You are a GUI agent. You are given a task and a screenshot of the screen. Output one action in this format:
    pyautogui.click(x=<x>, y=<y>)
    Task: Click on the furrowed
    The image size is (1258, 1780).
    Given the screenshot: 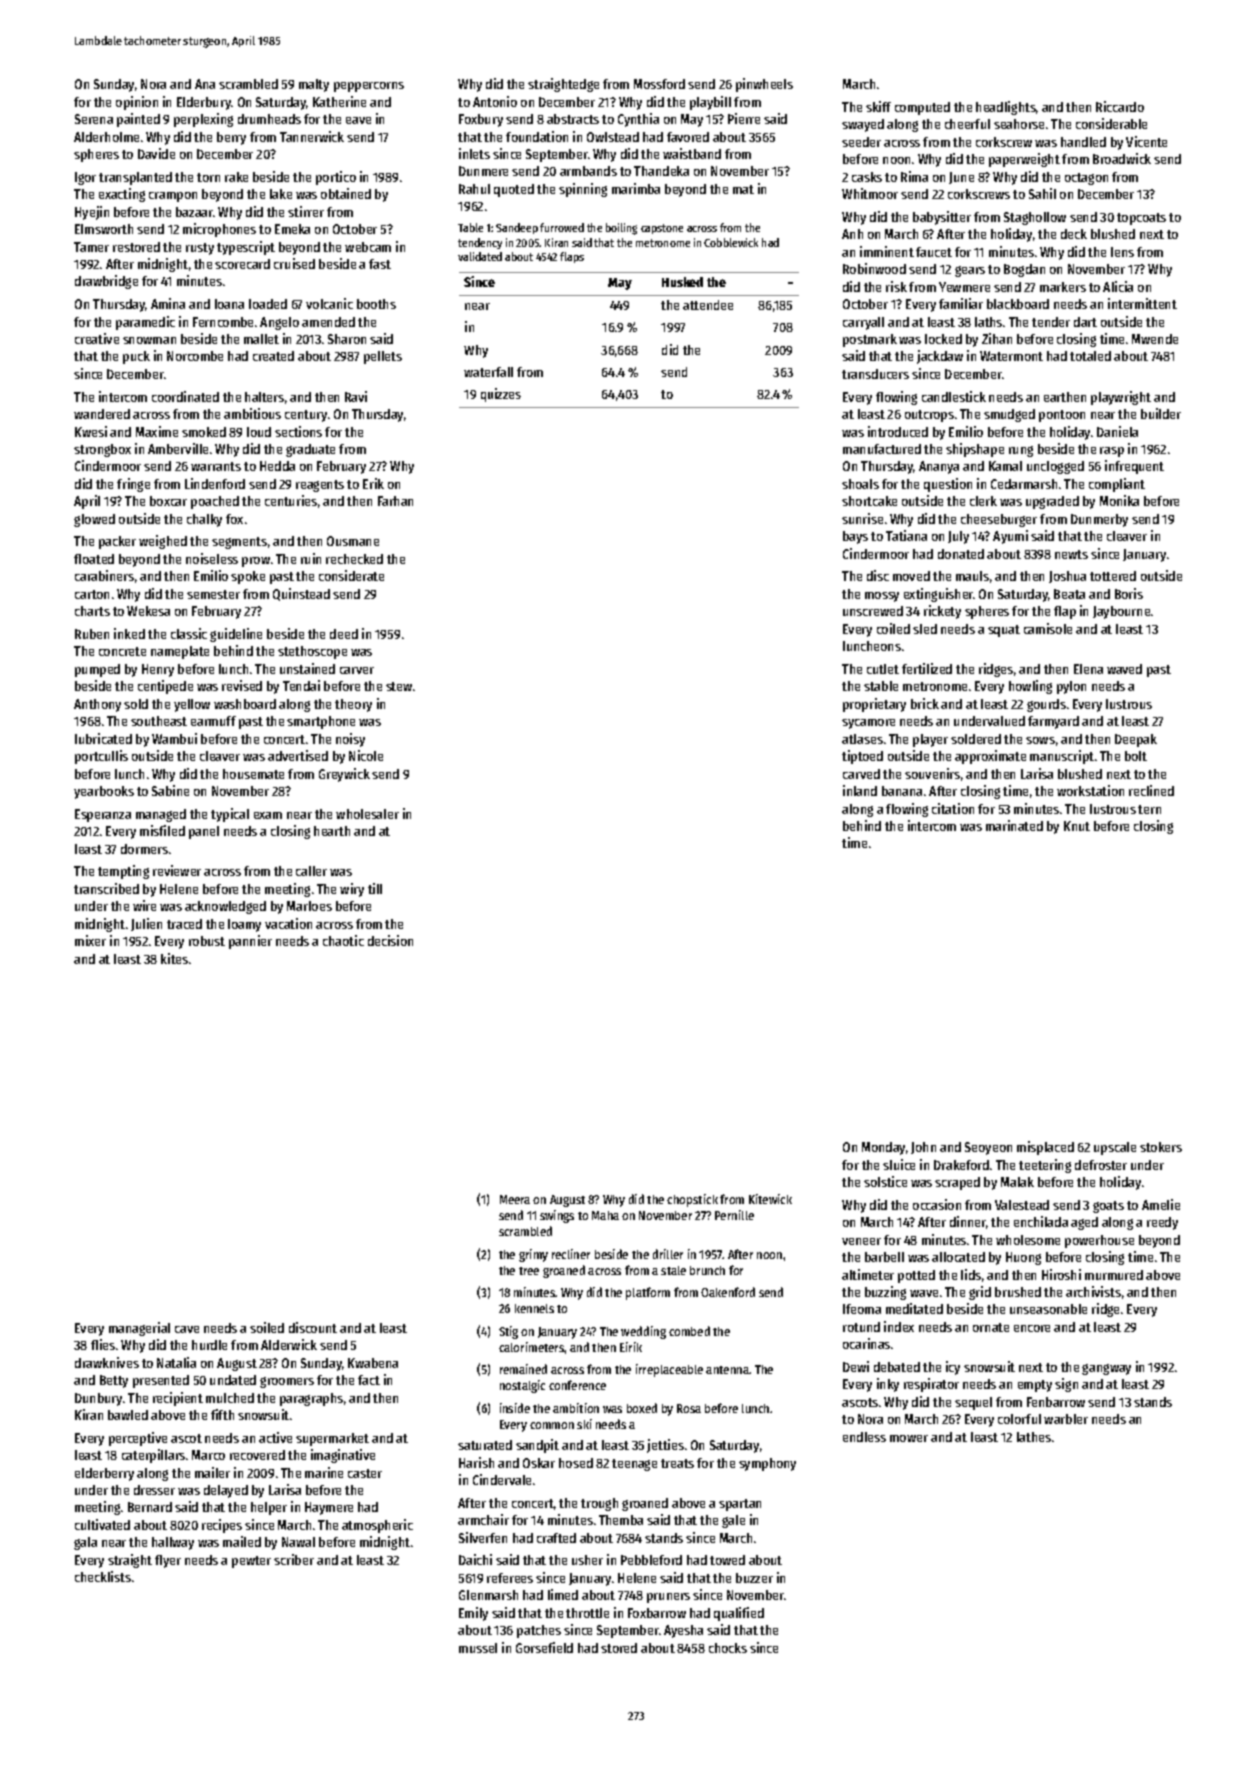 What is the action you would take?
    pyautogui.click(x=562, y=227)
